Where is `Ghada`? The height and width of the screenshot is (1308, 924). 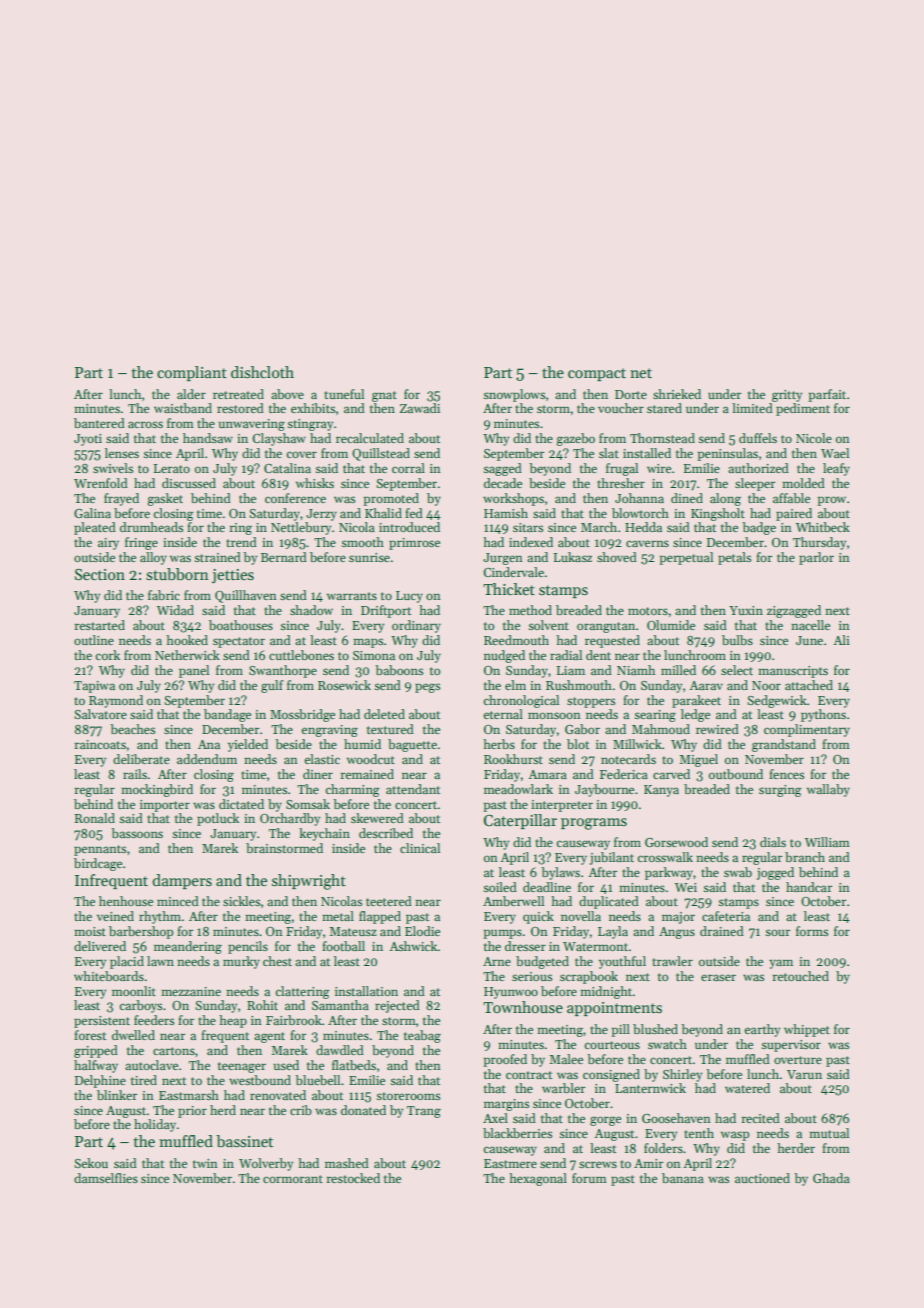 Ghada is located at coordinates (831, 1178).
